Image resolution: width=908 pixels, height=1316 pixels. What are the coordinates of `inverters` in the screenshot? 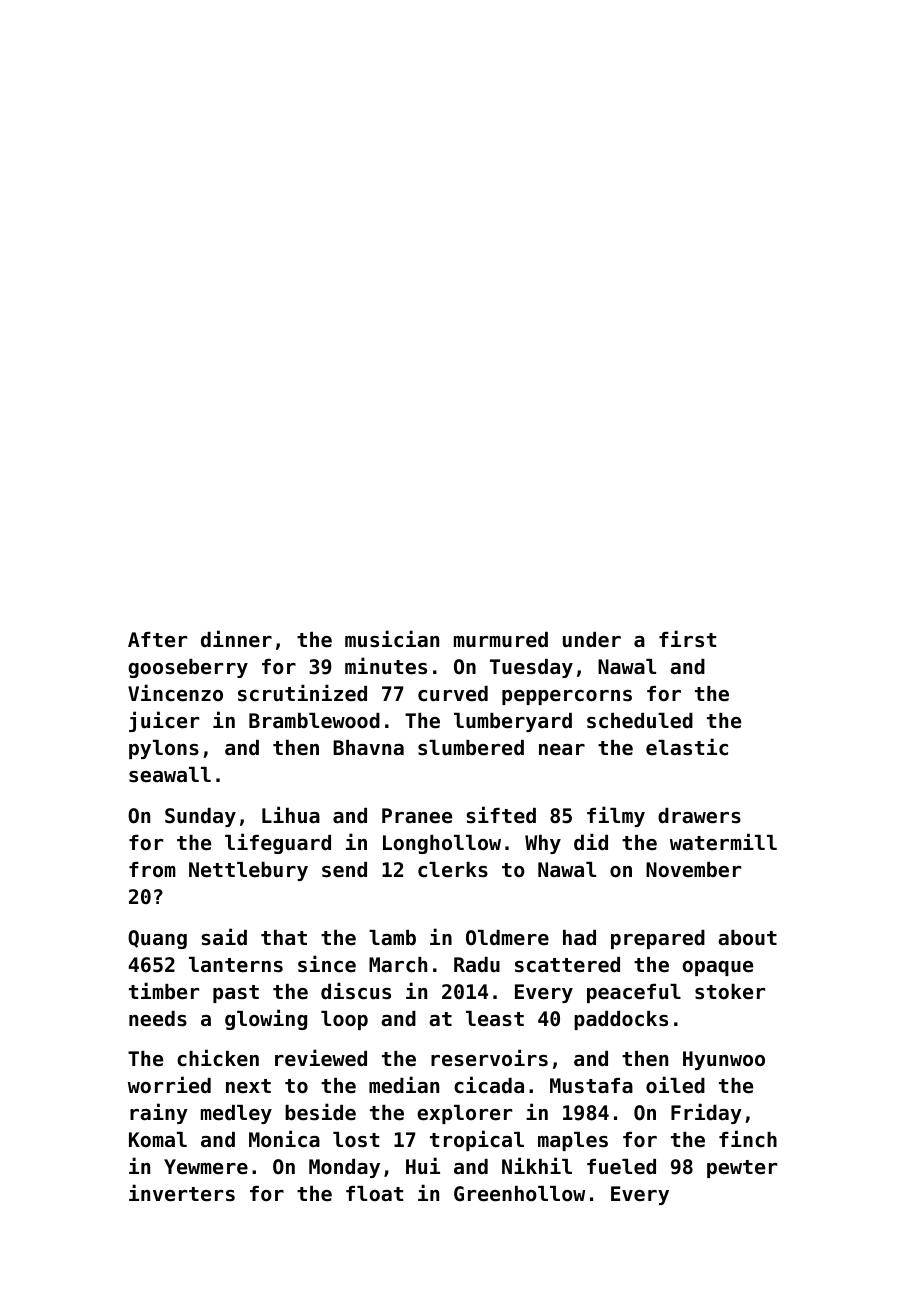 It's located at (182, 1193).
